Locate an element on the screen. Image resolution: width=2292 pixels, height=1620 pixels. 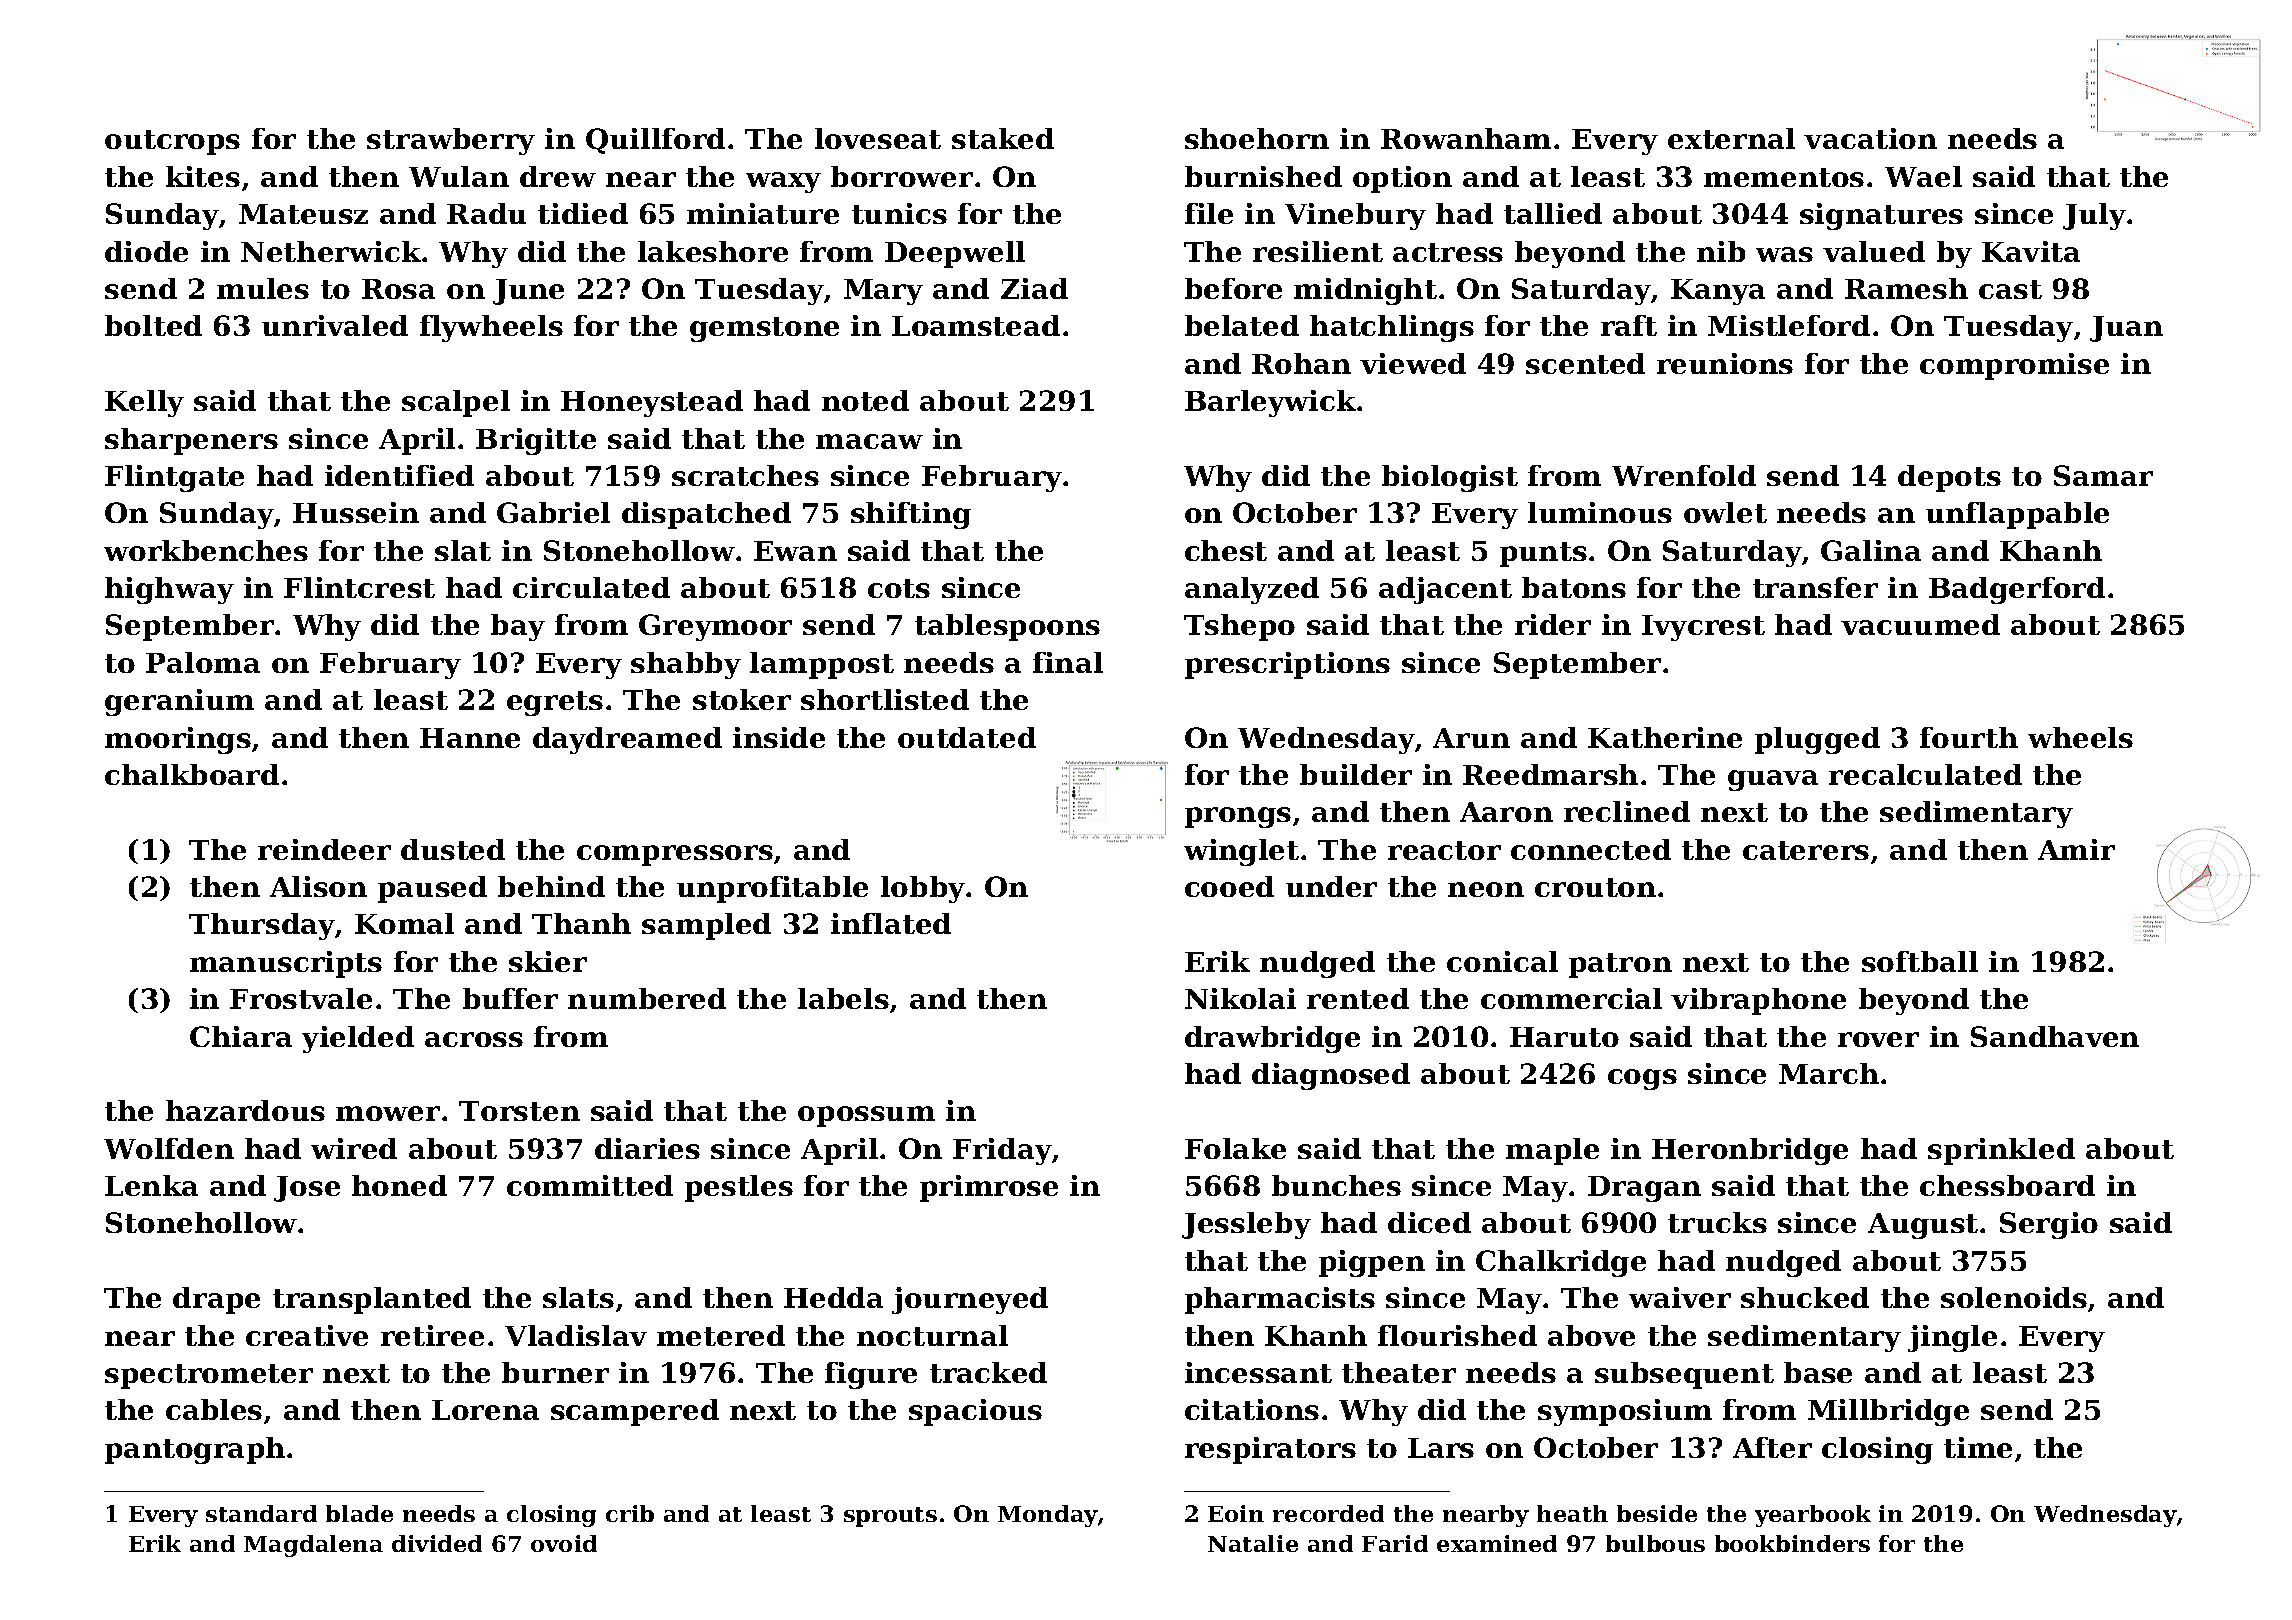
vacation is located at coordinates (1870, 138).
